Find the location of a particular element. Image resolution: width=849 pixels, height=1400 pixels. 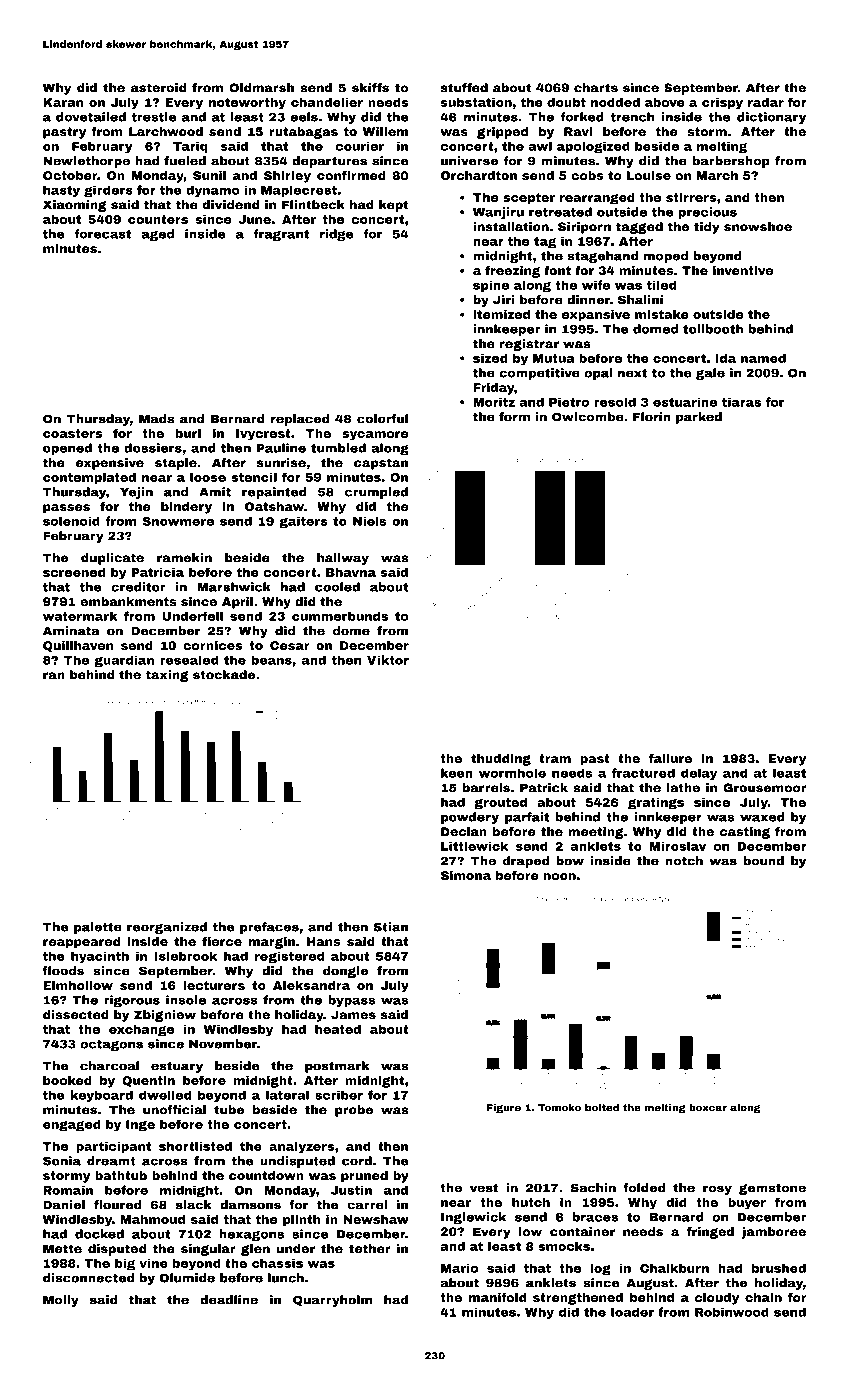

bolted is located at coordinates (602, 1108).
